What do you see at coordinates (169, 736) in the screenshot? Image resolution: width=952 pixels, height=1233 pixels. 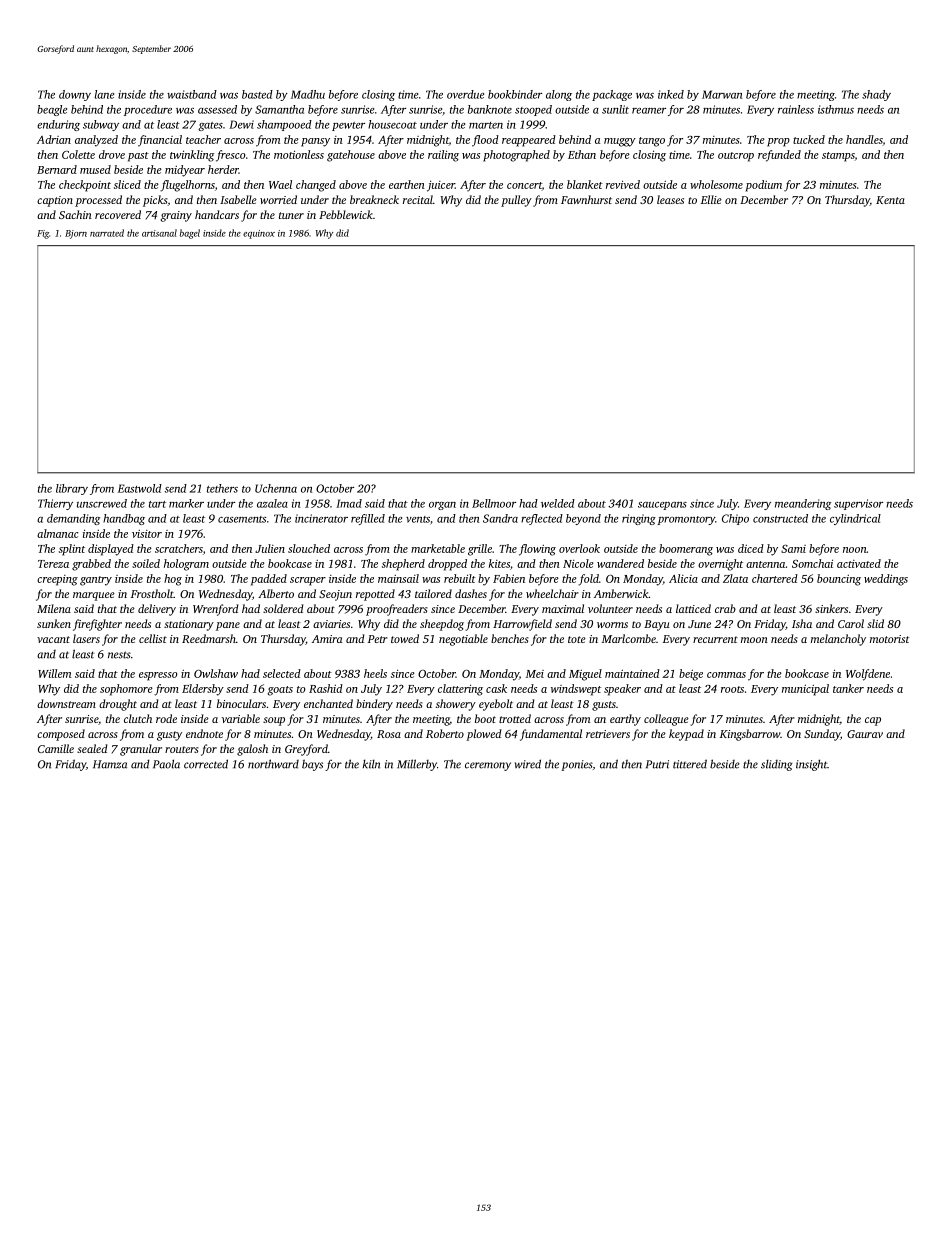 I see `gusty` at bounding box center [169, 736].
